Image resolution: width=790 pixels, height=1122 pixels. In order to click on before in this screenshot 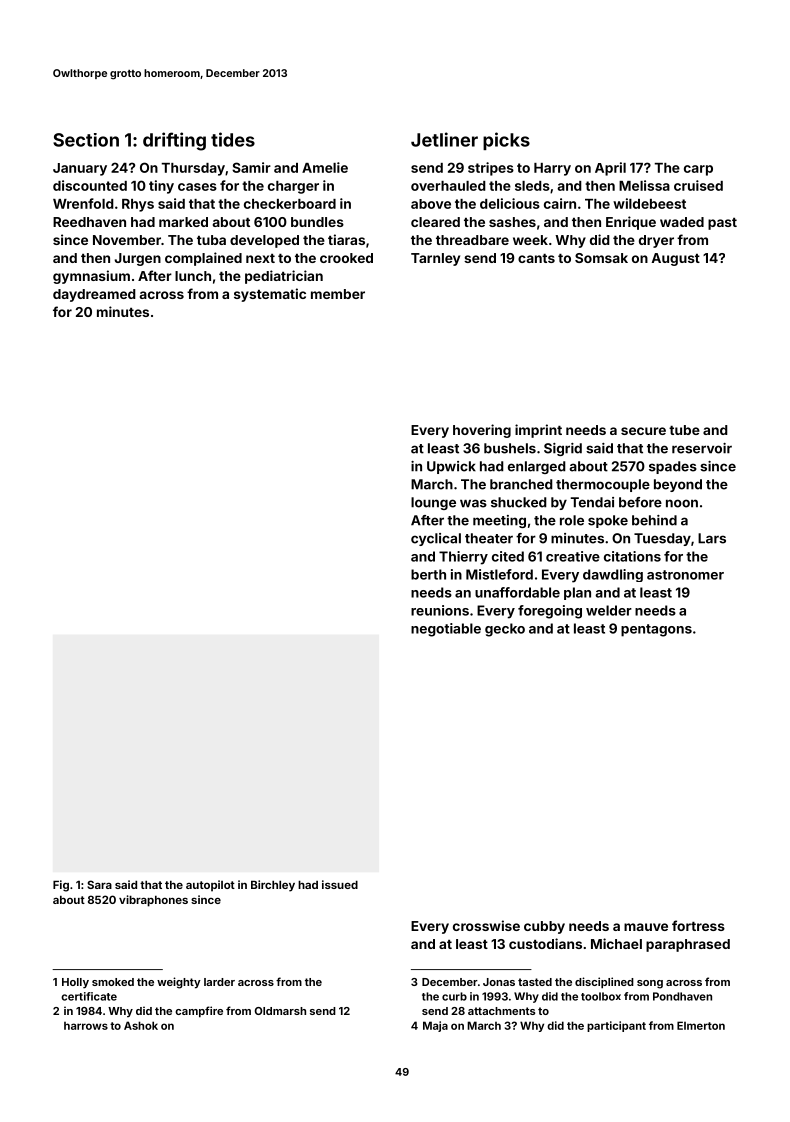, I will do `click(640, 502)`.
